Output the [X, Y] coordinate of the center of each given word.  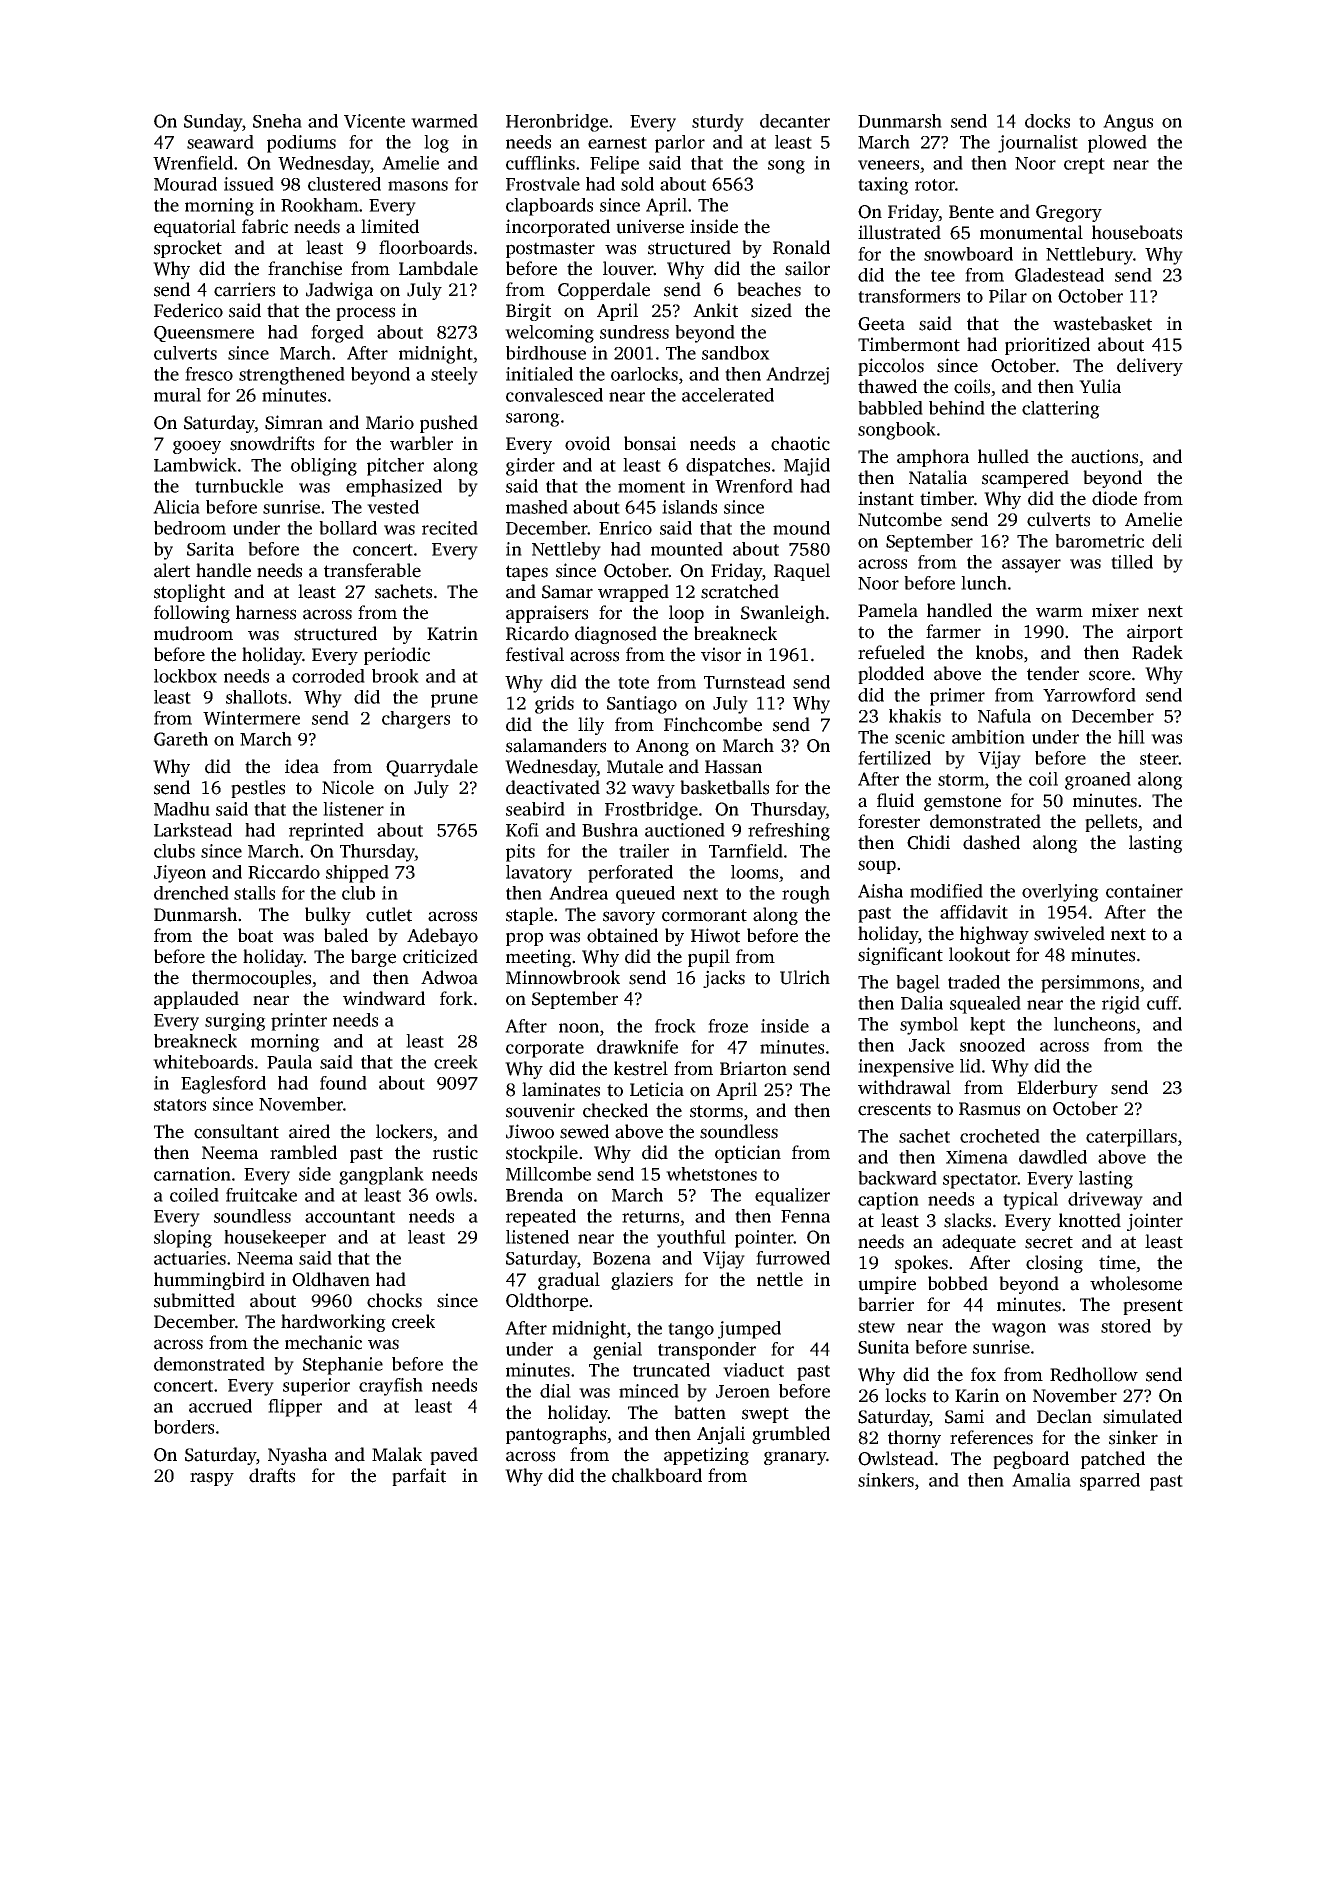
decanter [795, 121]
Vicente [374, 121]
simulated [1142, 1416]
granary [795, 1458]
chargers [416, 720]
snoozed [992, 1045]
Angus [1128, 123]
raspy [212, 1479]
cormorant [704, 915]
